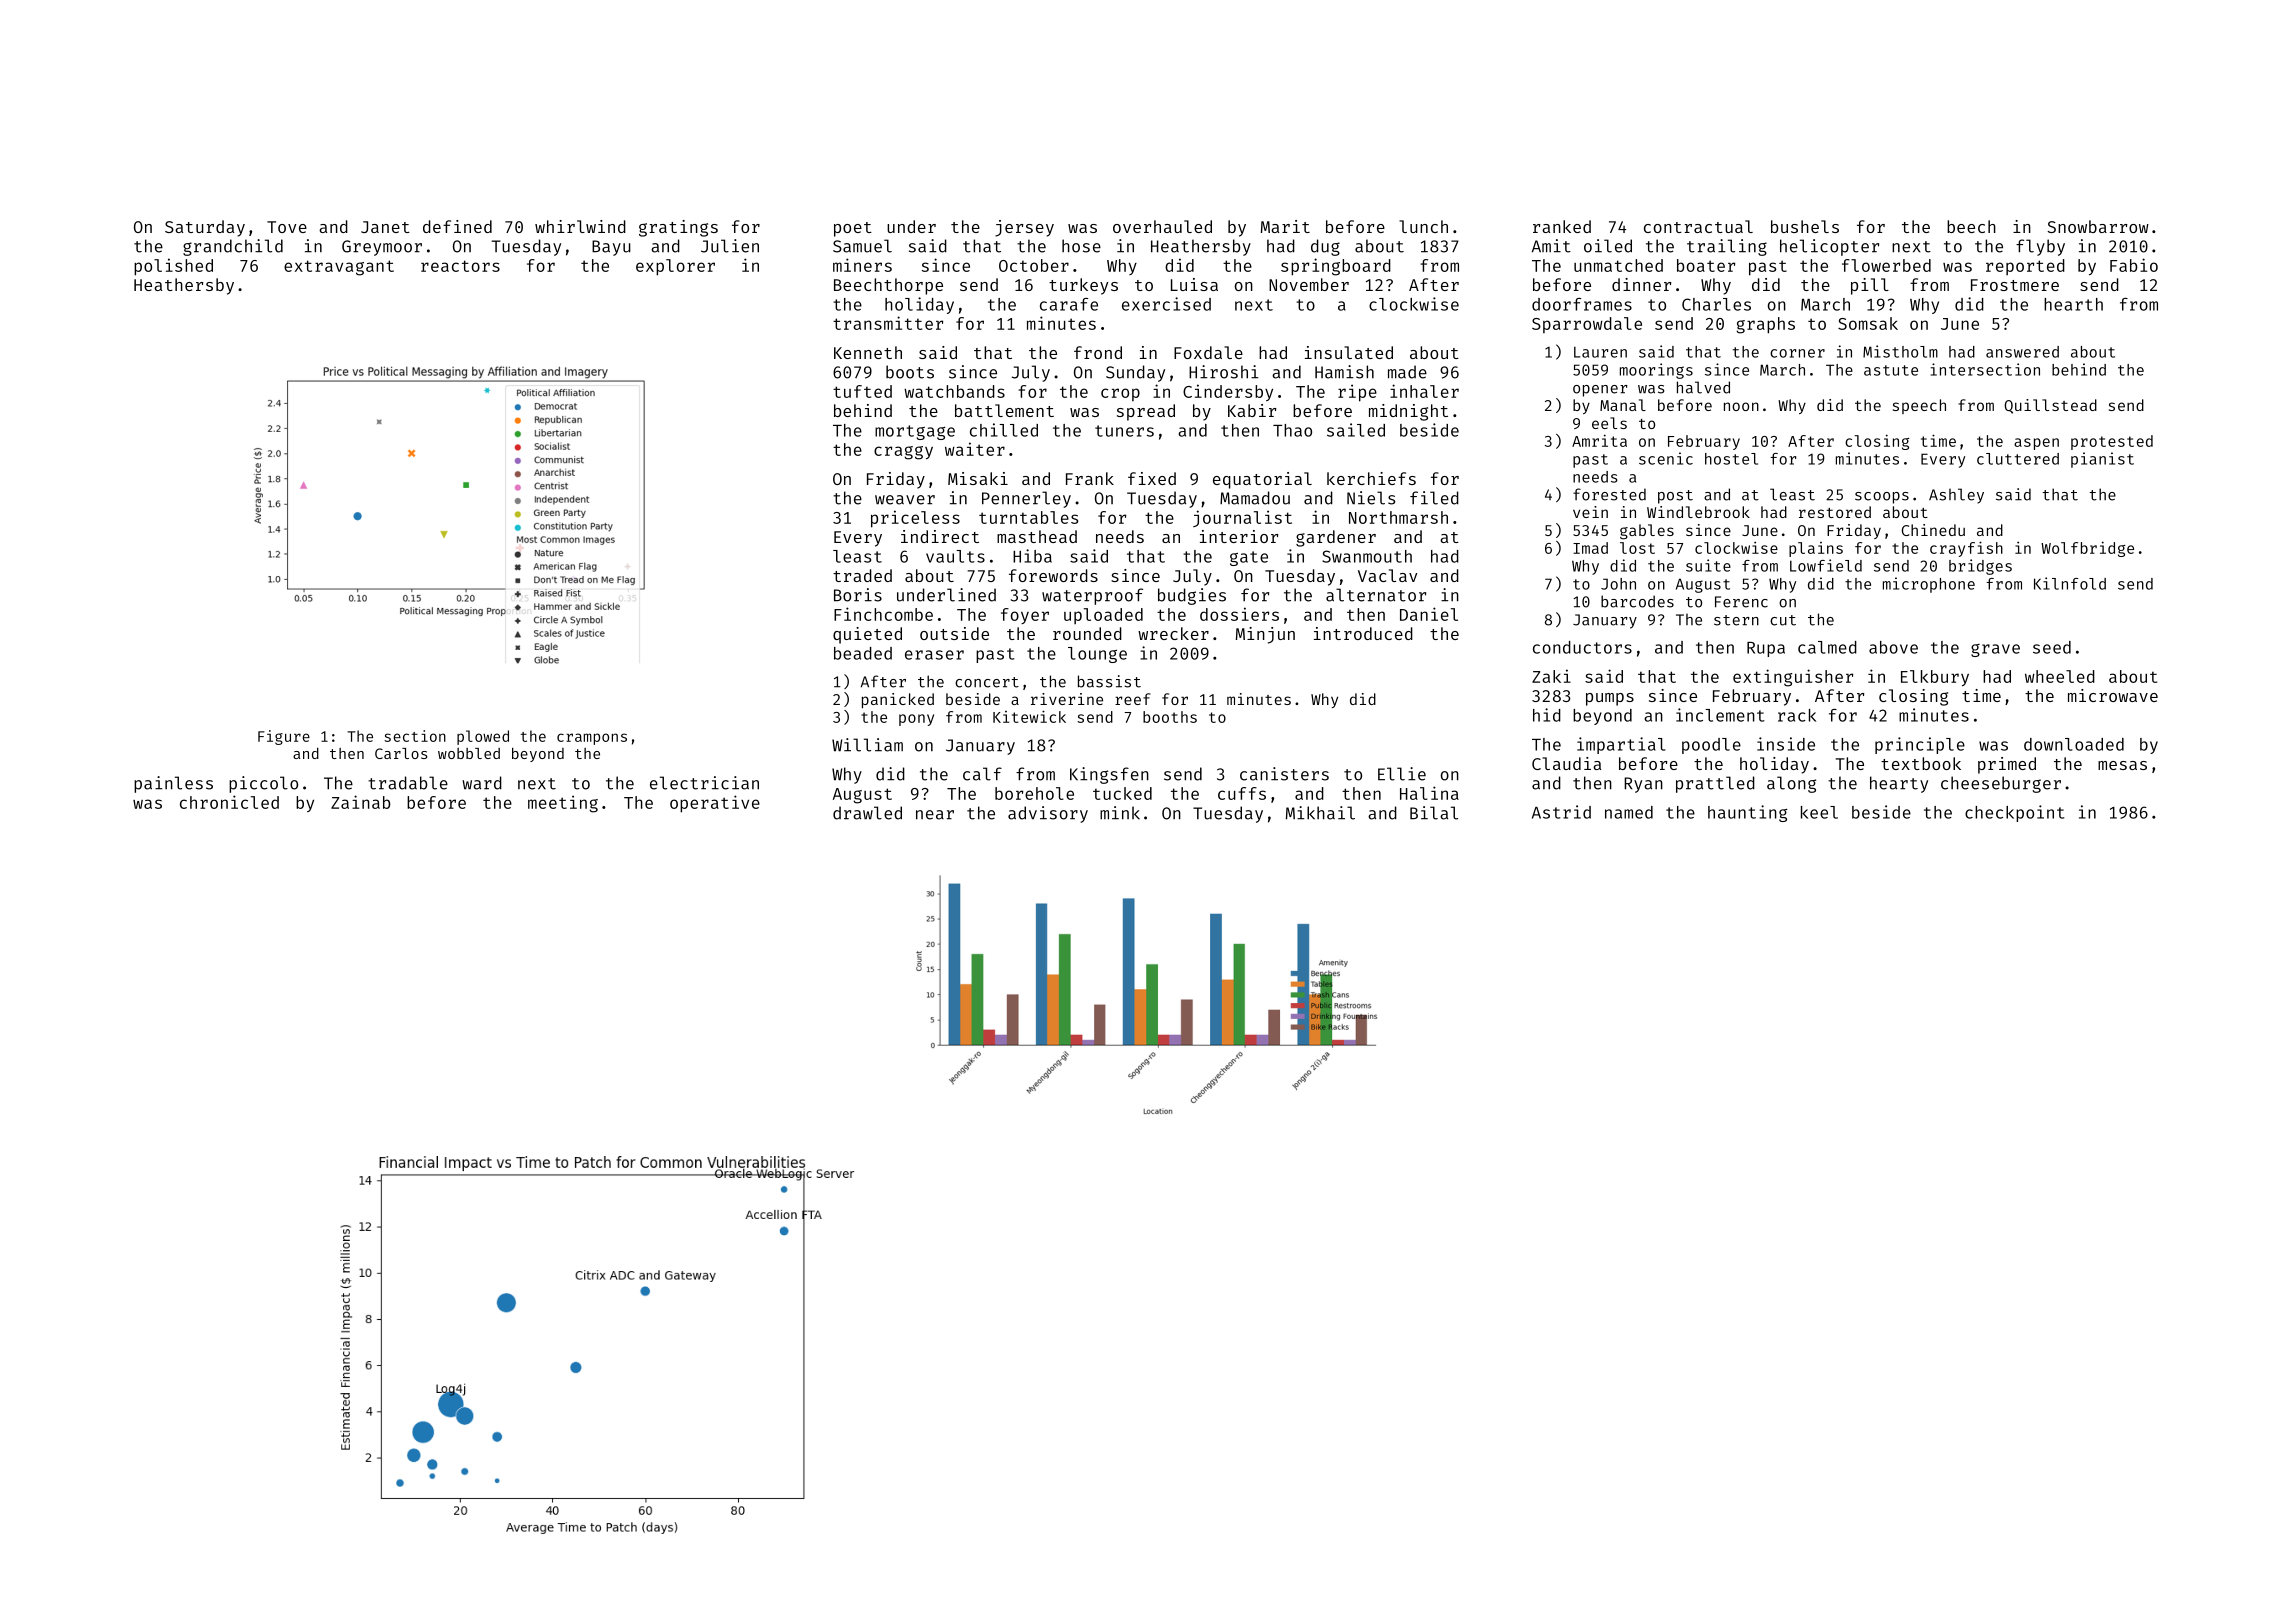 The height and width of the screenshot is (1620, 2292). Describe the element at coordinates (905, 500) in the screenshot. I see `weaver` at that location.
